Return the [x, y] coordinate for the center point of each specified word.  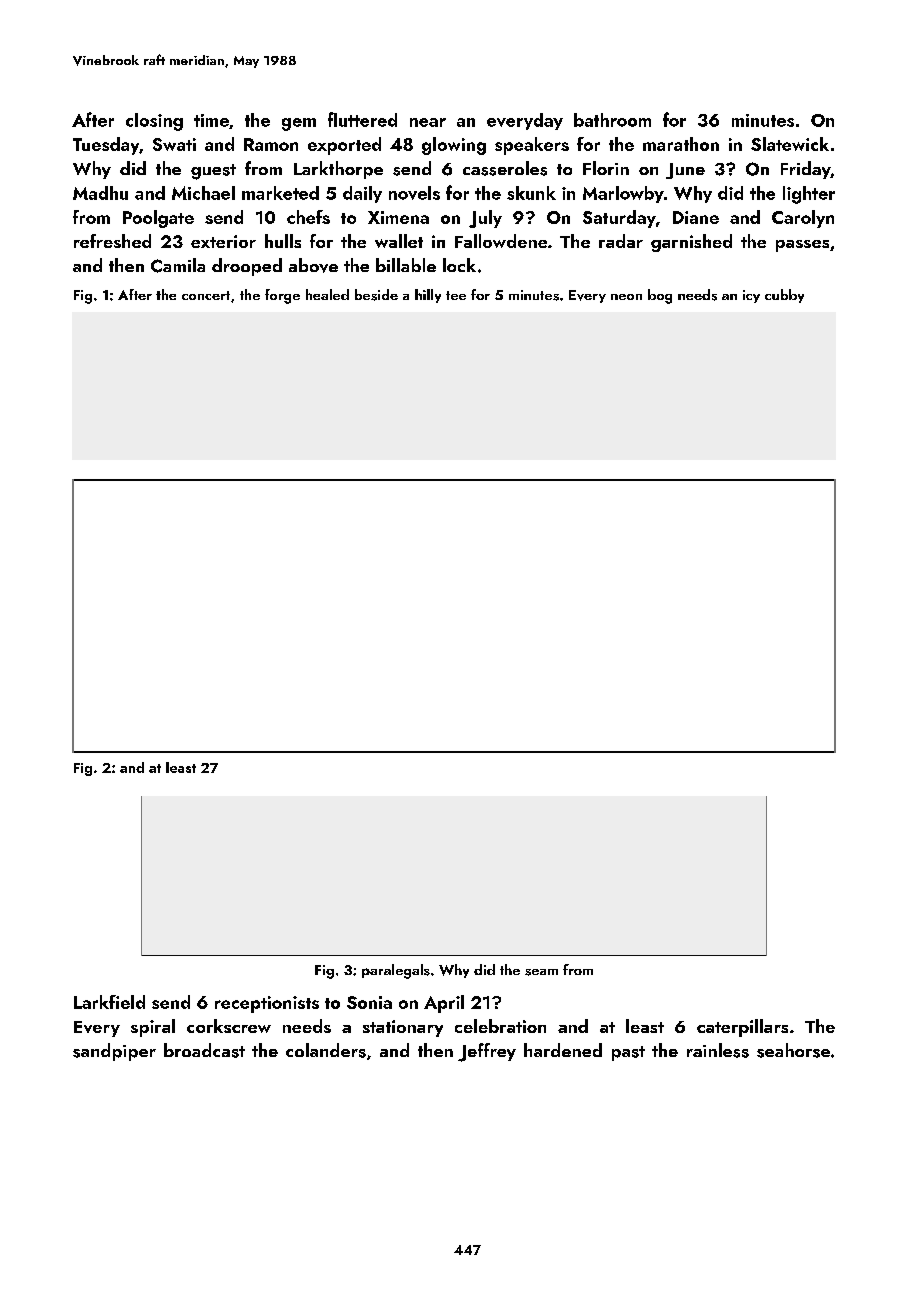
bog [660, 296]
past [628, 1053]
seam [541, 972]
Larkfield [109, 1002]
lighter [809, 195]
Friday [806, 170]
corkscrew [229, 1026]
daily [362, 194]
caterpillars [742, 1028]
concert [206, 295]
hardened [563, 1050]
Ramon [271, 144]
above [313, 265]
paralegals [396, 971]
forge [282, 296]
